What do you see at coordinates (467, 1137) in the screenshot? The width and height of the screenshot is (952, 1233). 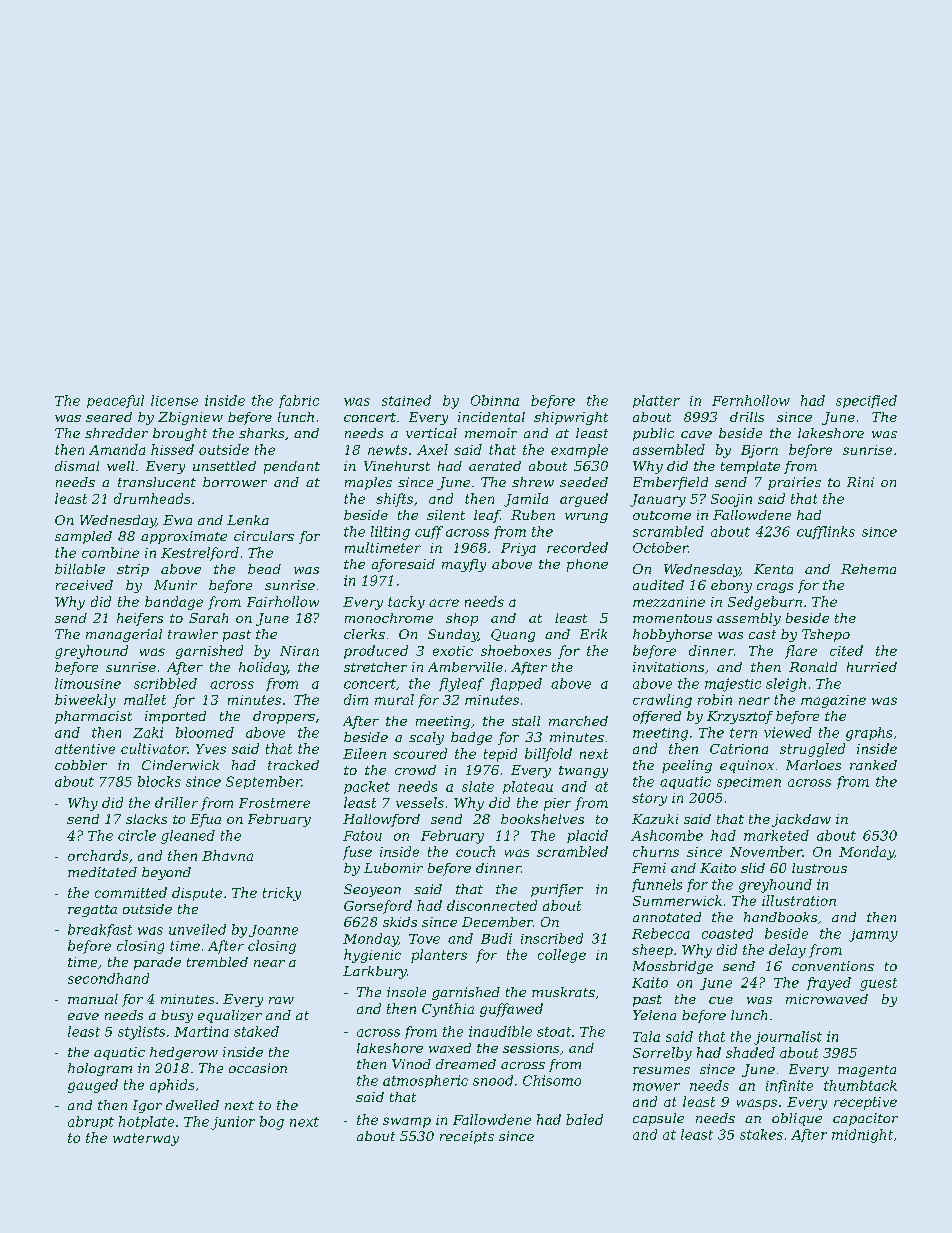 I see `receipts` at bounding box center [467, 1137].
